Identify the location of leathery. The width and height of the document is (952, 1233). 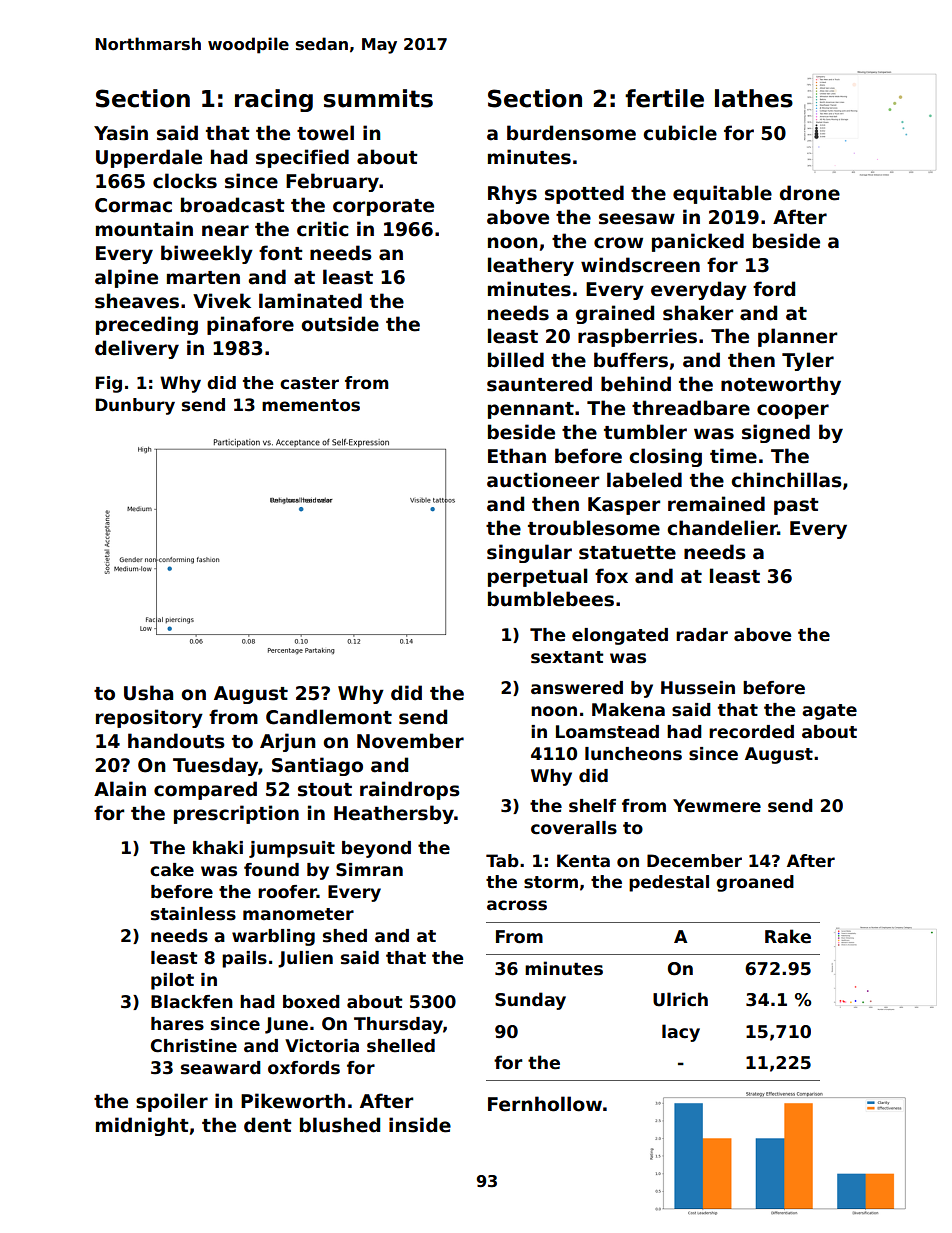
(531, 266).
